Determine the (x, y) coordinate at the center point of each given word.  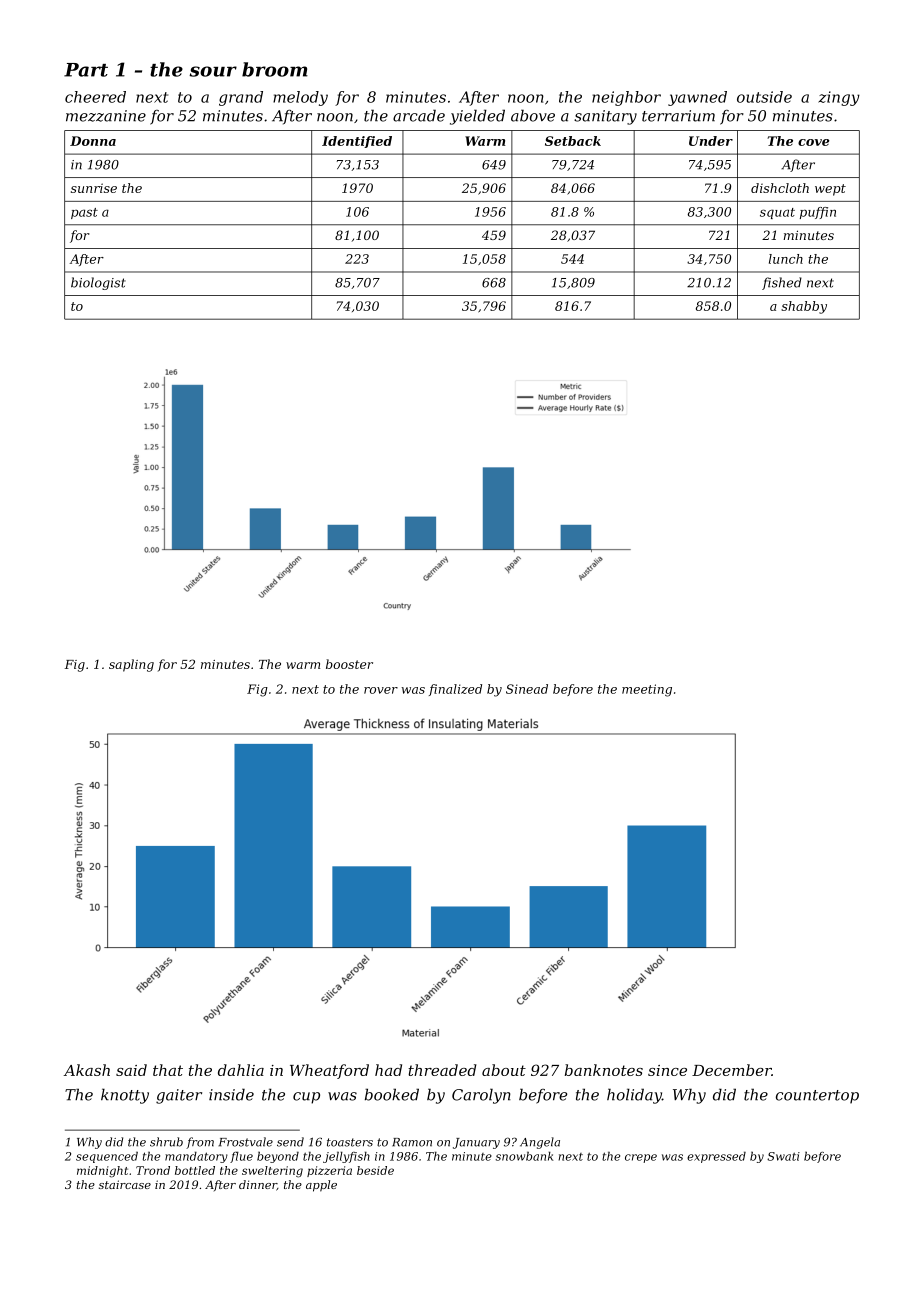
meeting (647, 690)
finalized (455, 690)
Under (711, 141)
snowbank (524, 1156)
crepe (641, 1158)
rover (381, 690)
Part (86, 70)
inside (231, 1094)
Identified (357, 142)
